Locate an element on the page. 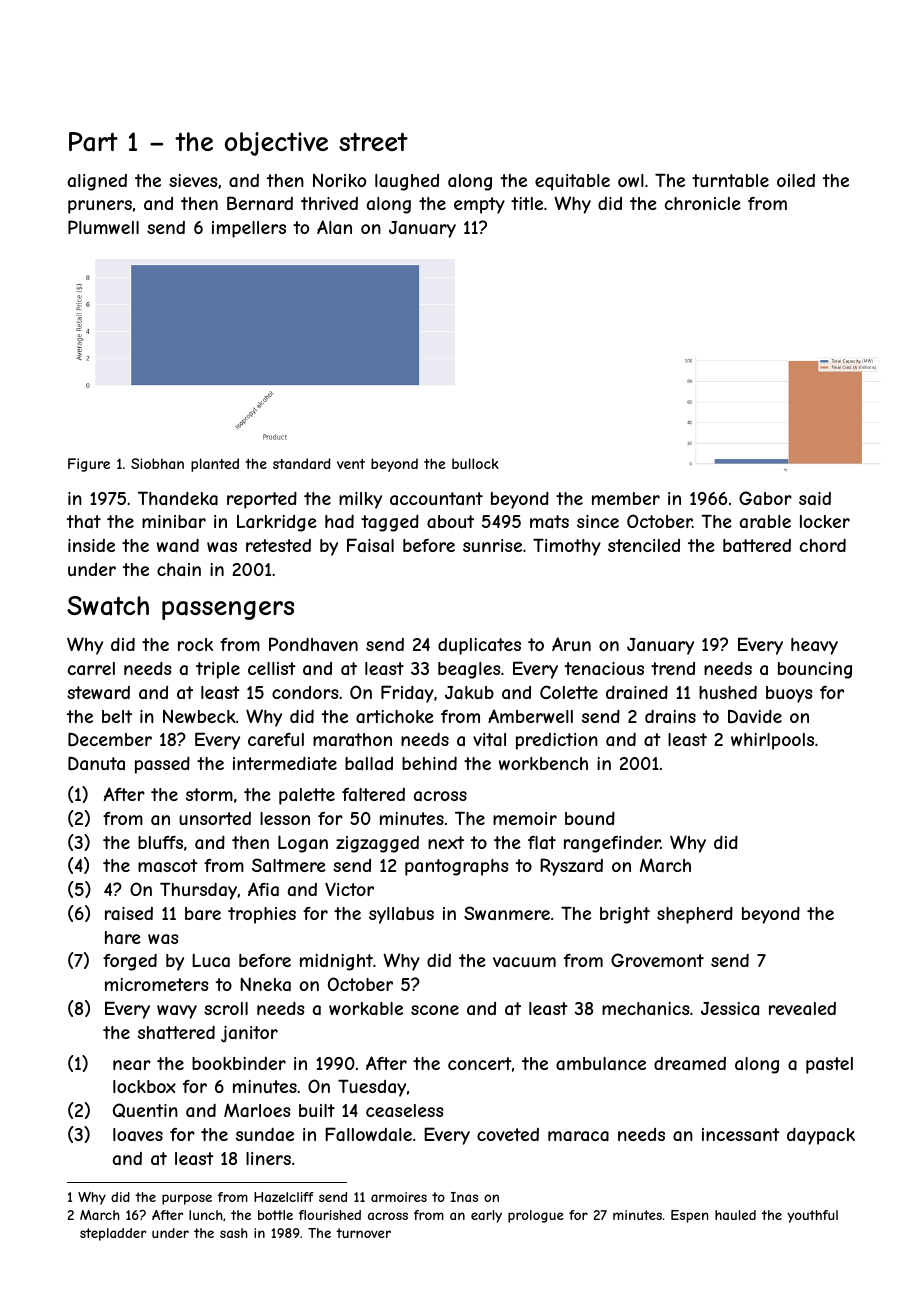 Image resolution: width=924 pixels, height=1308 pixels. equitable is located at coordinates (572, 182).
